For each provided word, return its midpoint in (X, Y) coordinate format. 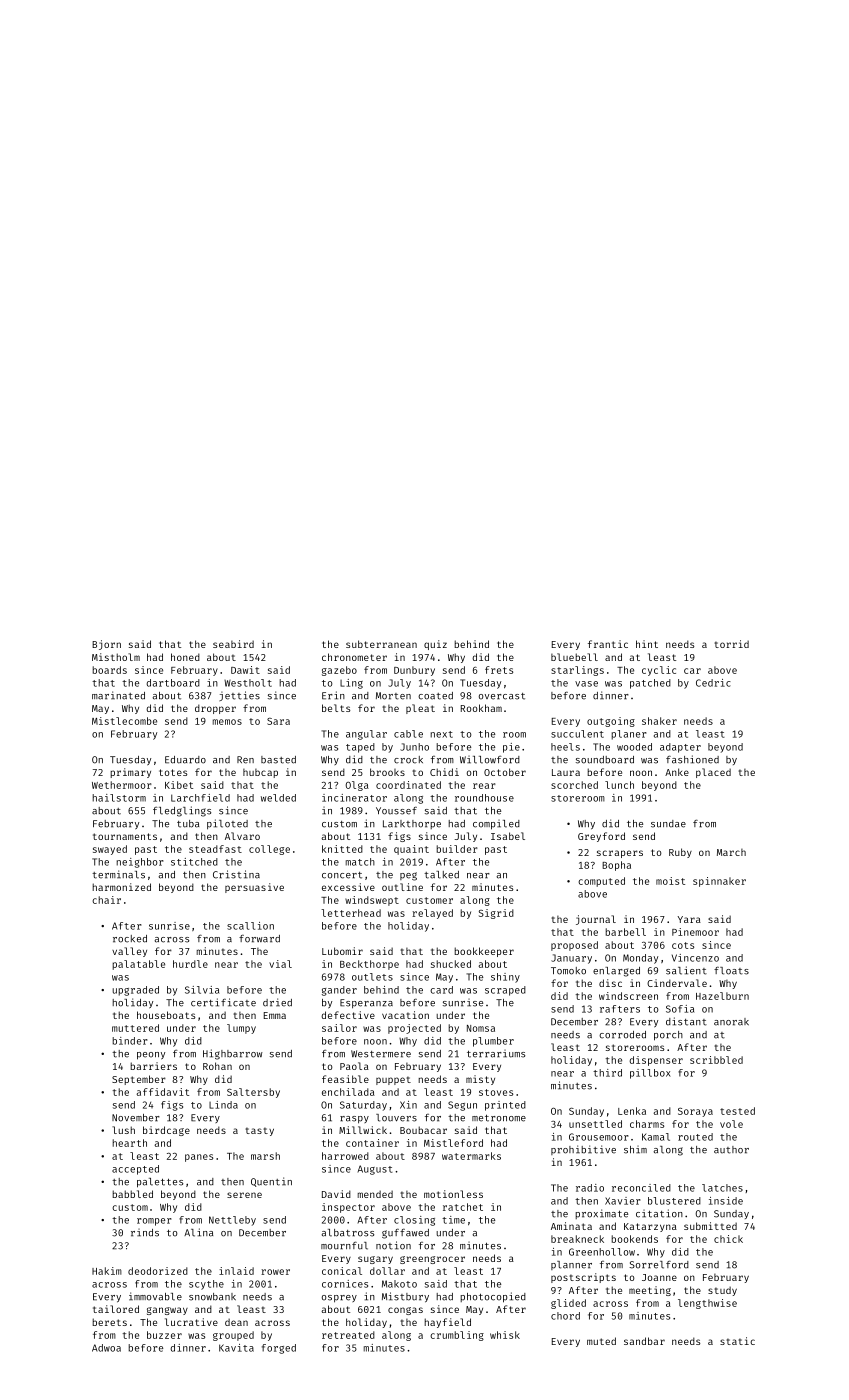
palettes (160, 1183)
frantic (608, 644)
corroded (622, 1035)
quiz (435, 645)
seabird (233, 644)
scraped (505, 991)
